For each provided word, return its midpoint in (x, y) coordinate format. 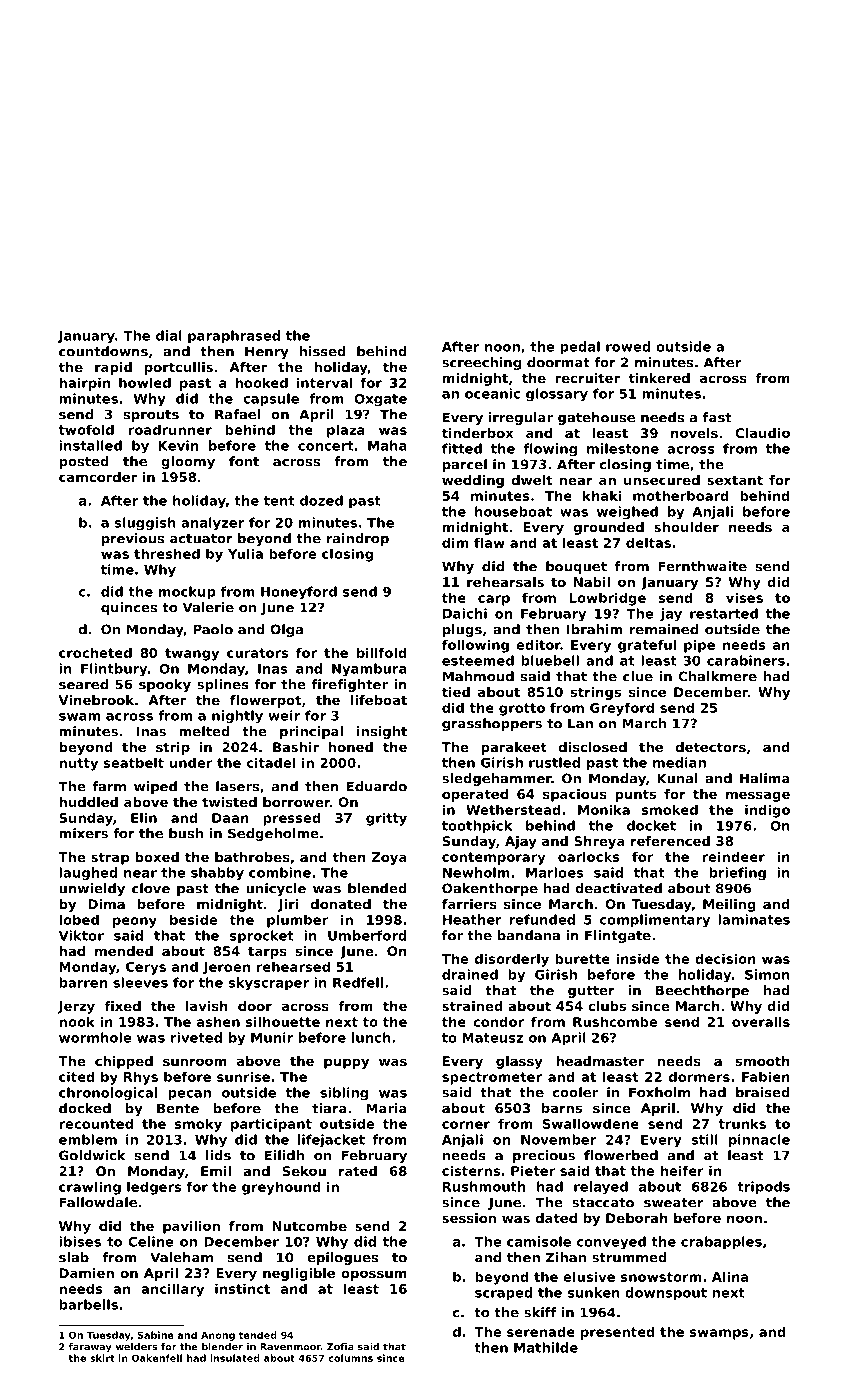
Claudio (762, 433)
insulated (235, 1358)
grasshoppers (492, 724)
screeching (481, 363)
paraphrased (234, 337)
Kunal (677, 778)
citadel (271, 762)
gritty (386, 819)
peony (135, 922)
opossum (373, 1275)
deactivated (618, 888)
